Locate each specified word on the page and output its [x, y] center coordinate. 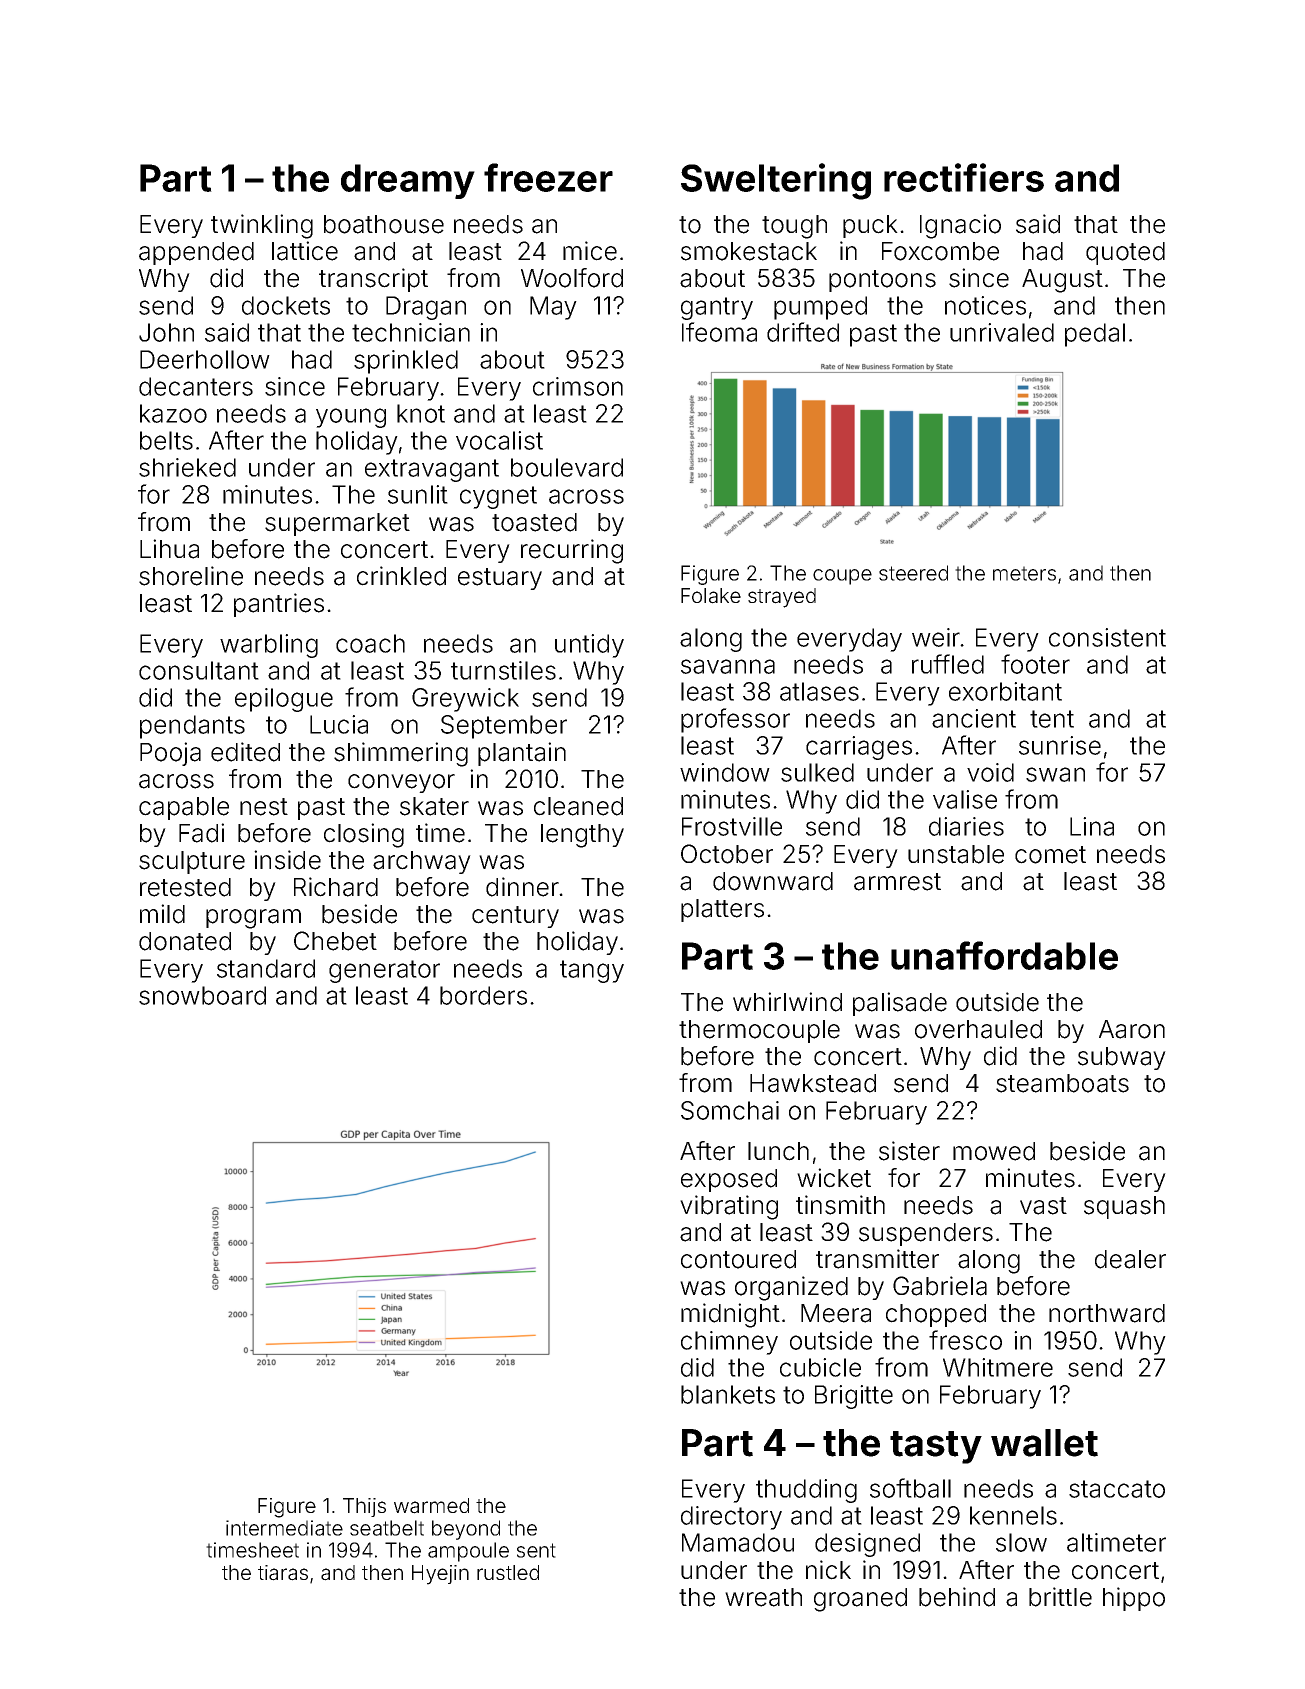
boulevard [567, 467]
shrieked [187, 467]
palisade [900, 1004]
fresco [965, 1340]
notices [985, 305]
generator [384, 971]
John [166, 332]
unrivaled [1002, 332]
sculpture [192, 862]
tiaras [283, 1573]
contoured [738, 1259]
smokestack [749, 251]
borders [483, 995]
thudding [806, 1491]
